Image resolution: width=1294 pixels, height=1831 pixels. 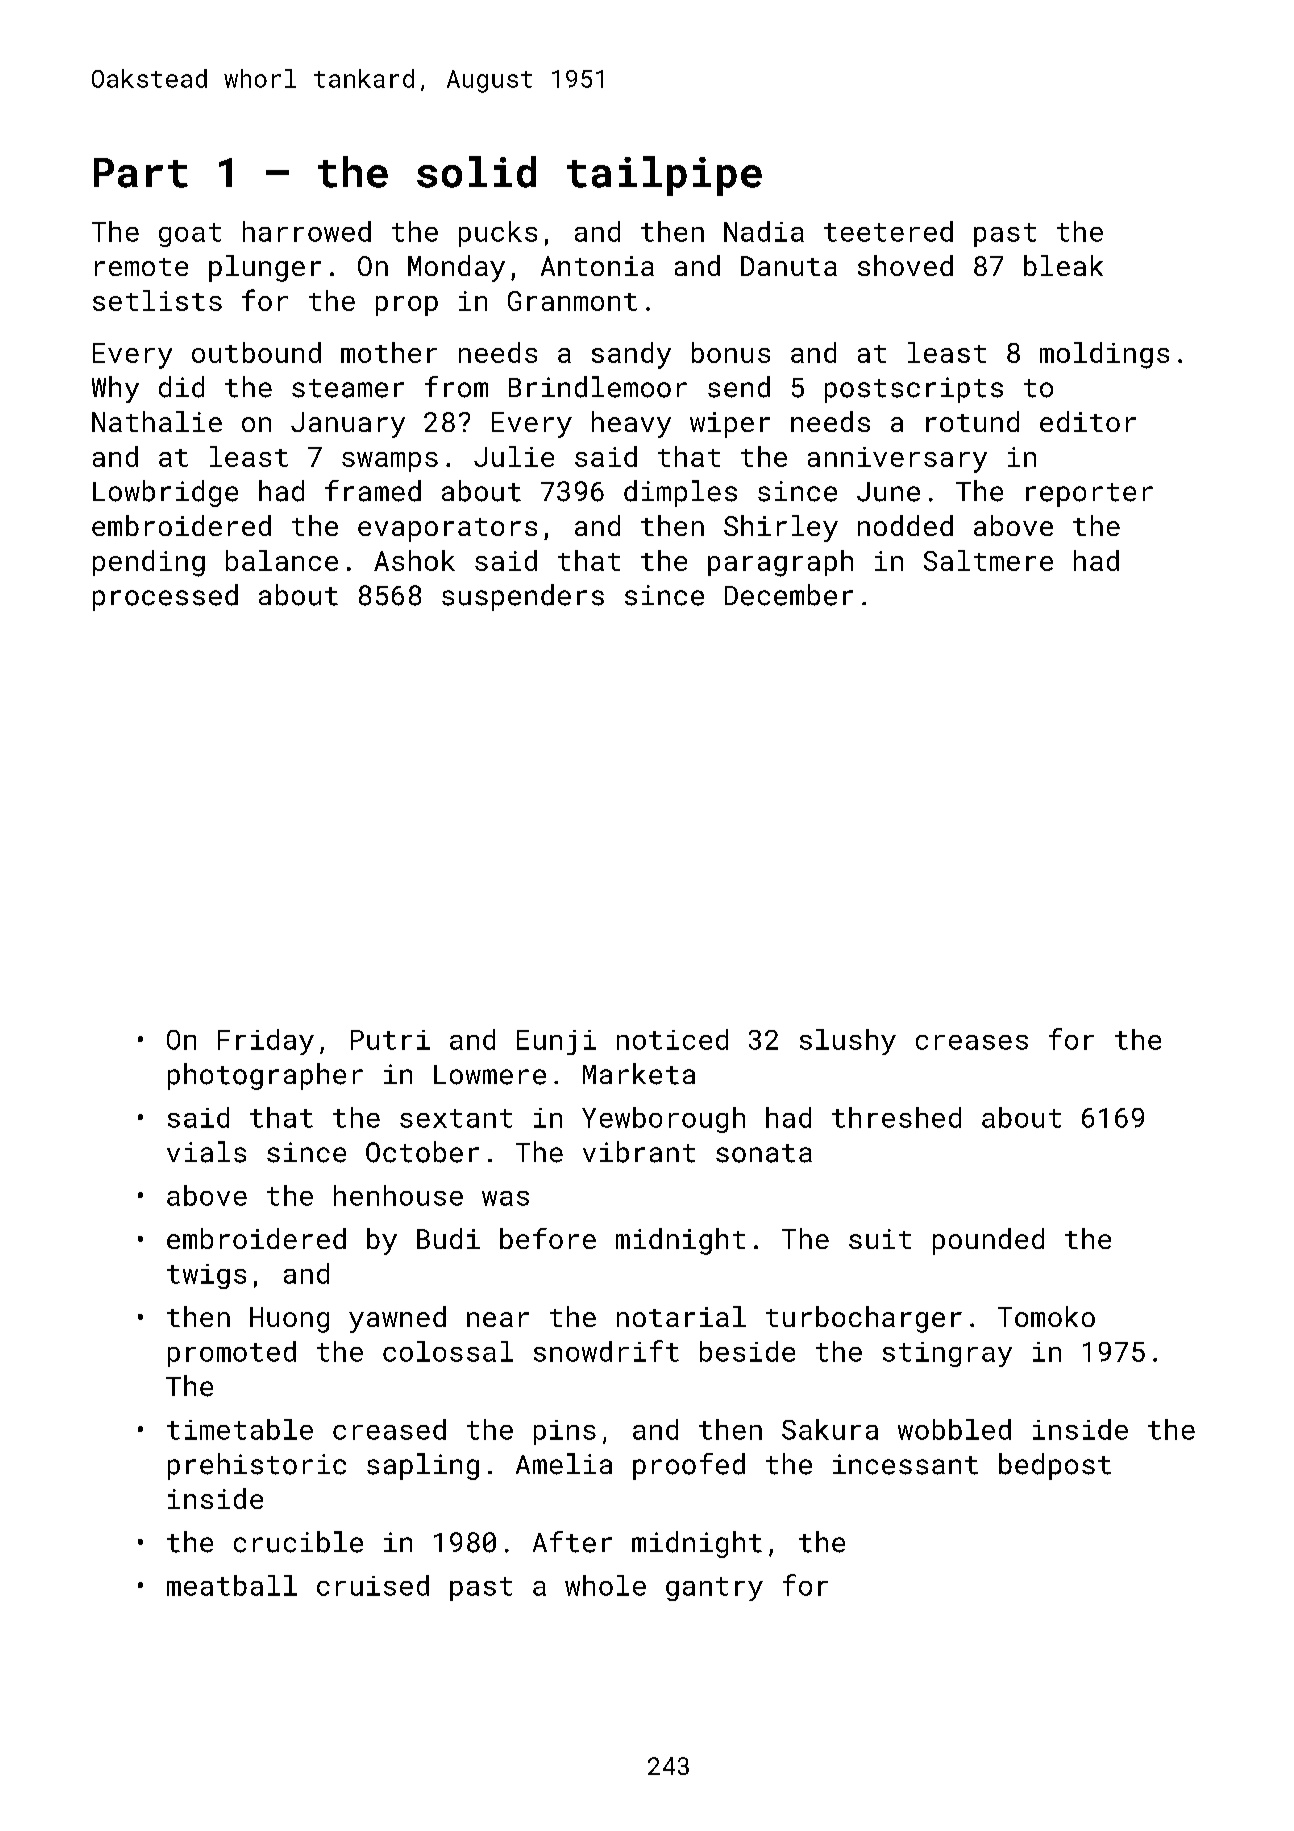 What do you see at coordinates (888, 231) in the page?
I see `teetered` at bounding box center [888, 231].
